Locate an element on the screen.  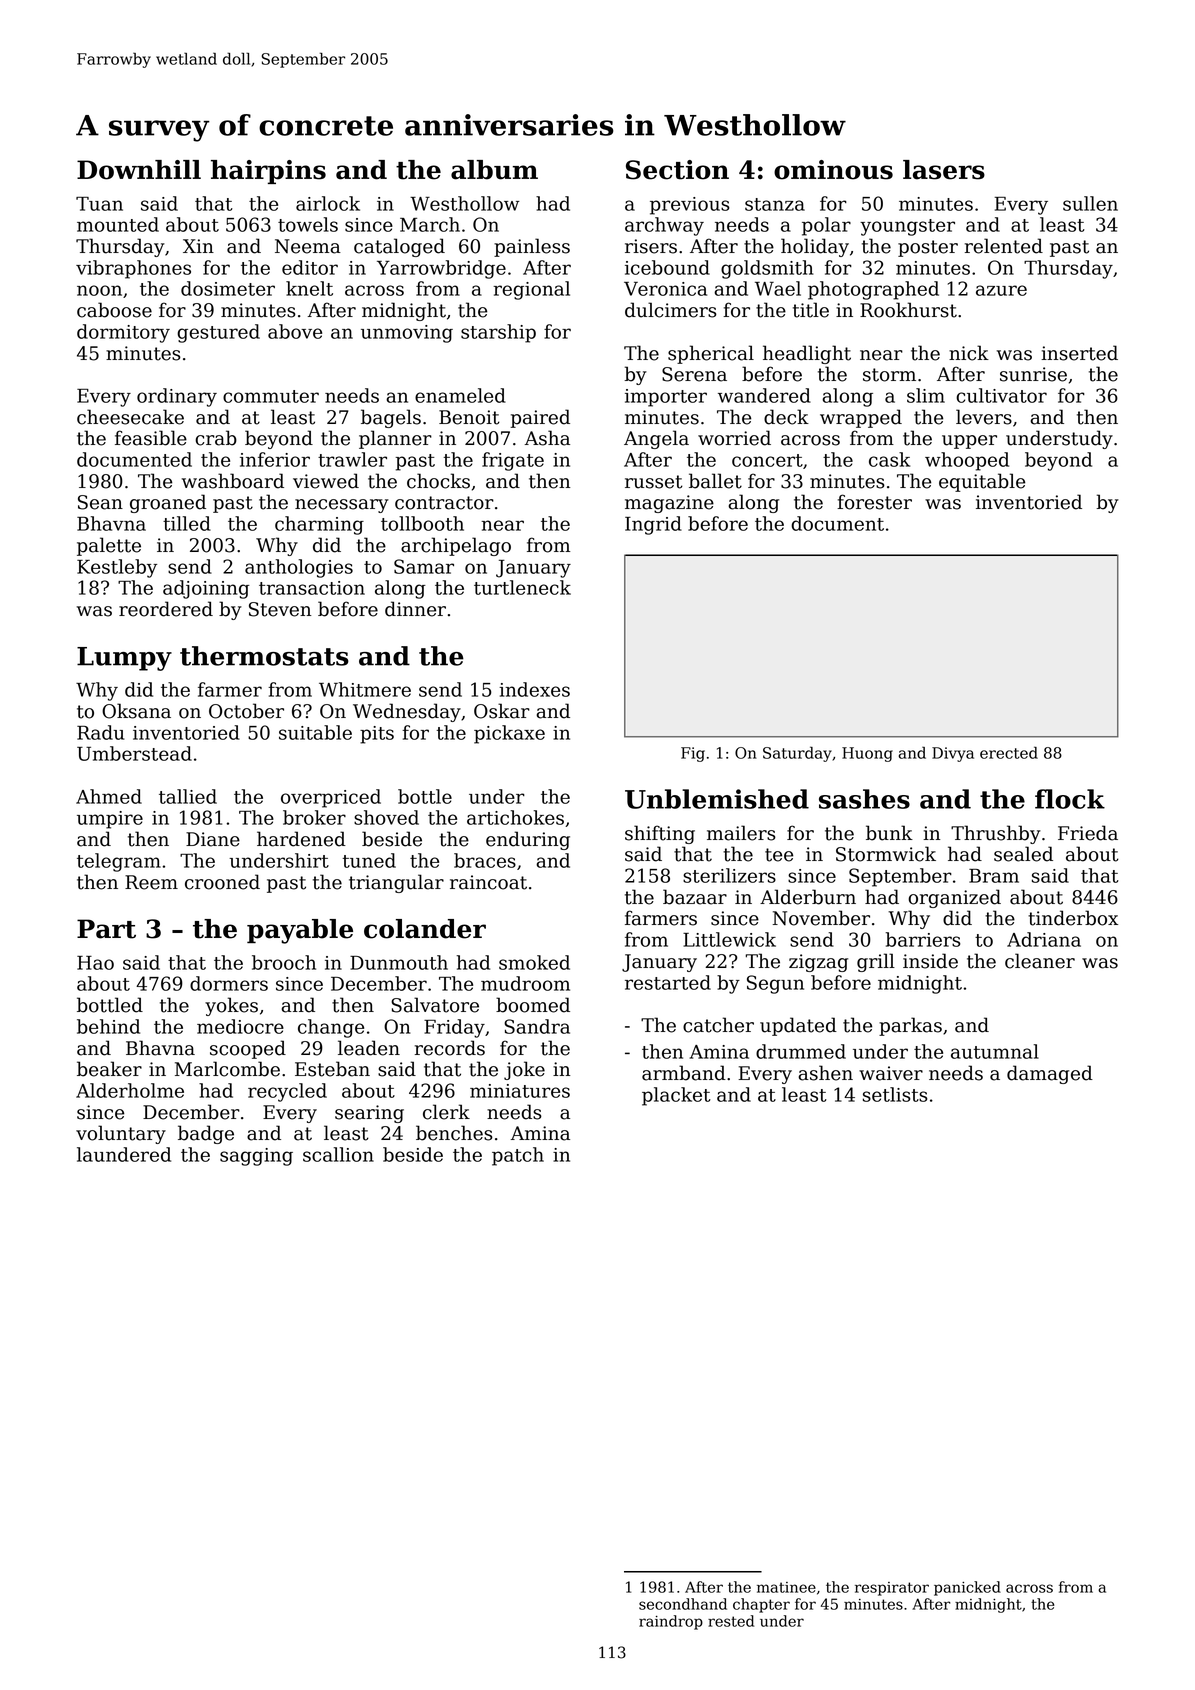
autumnal is located at coordinates (995, 1051).
